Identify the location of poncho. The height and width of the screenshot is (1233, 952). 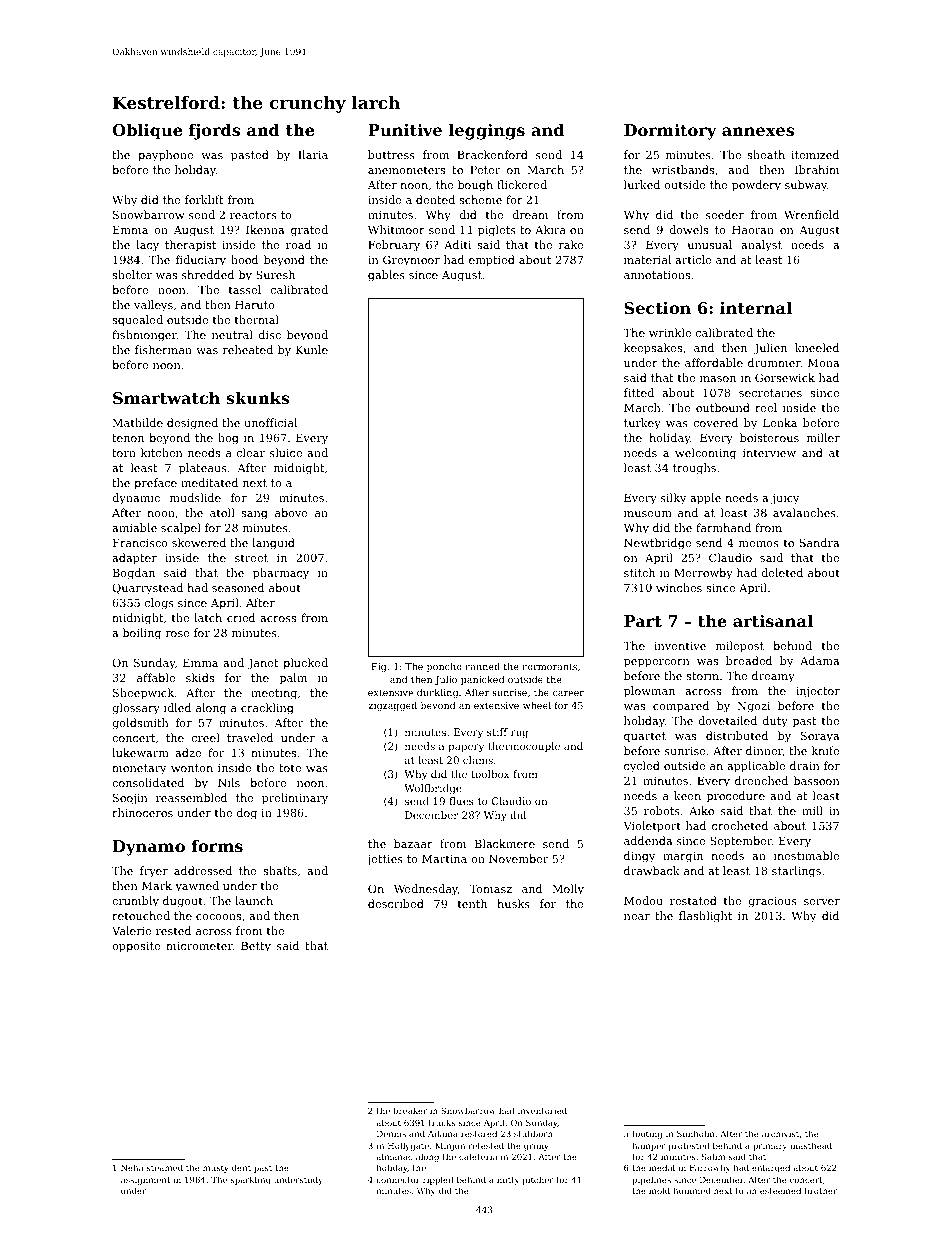
(444, 667).
